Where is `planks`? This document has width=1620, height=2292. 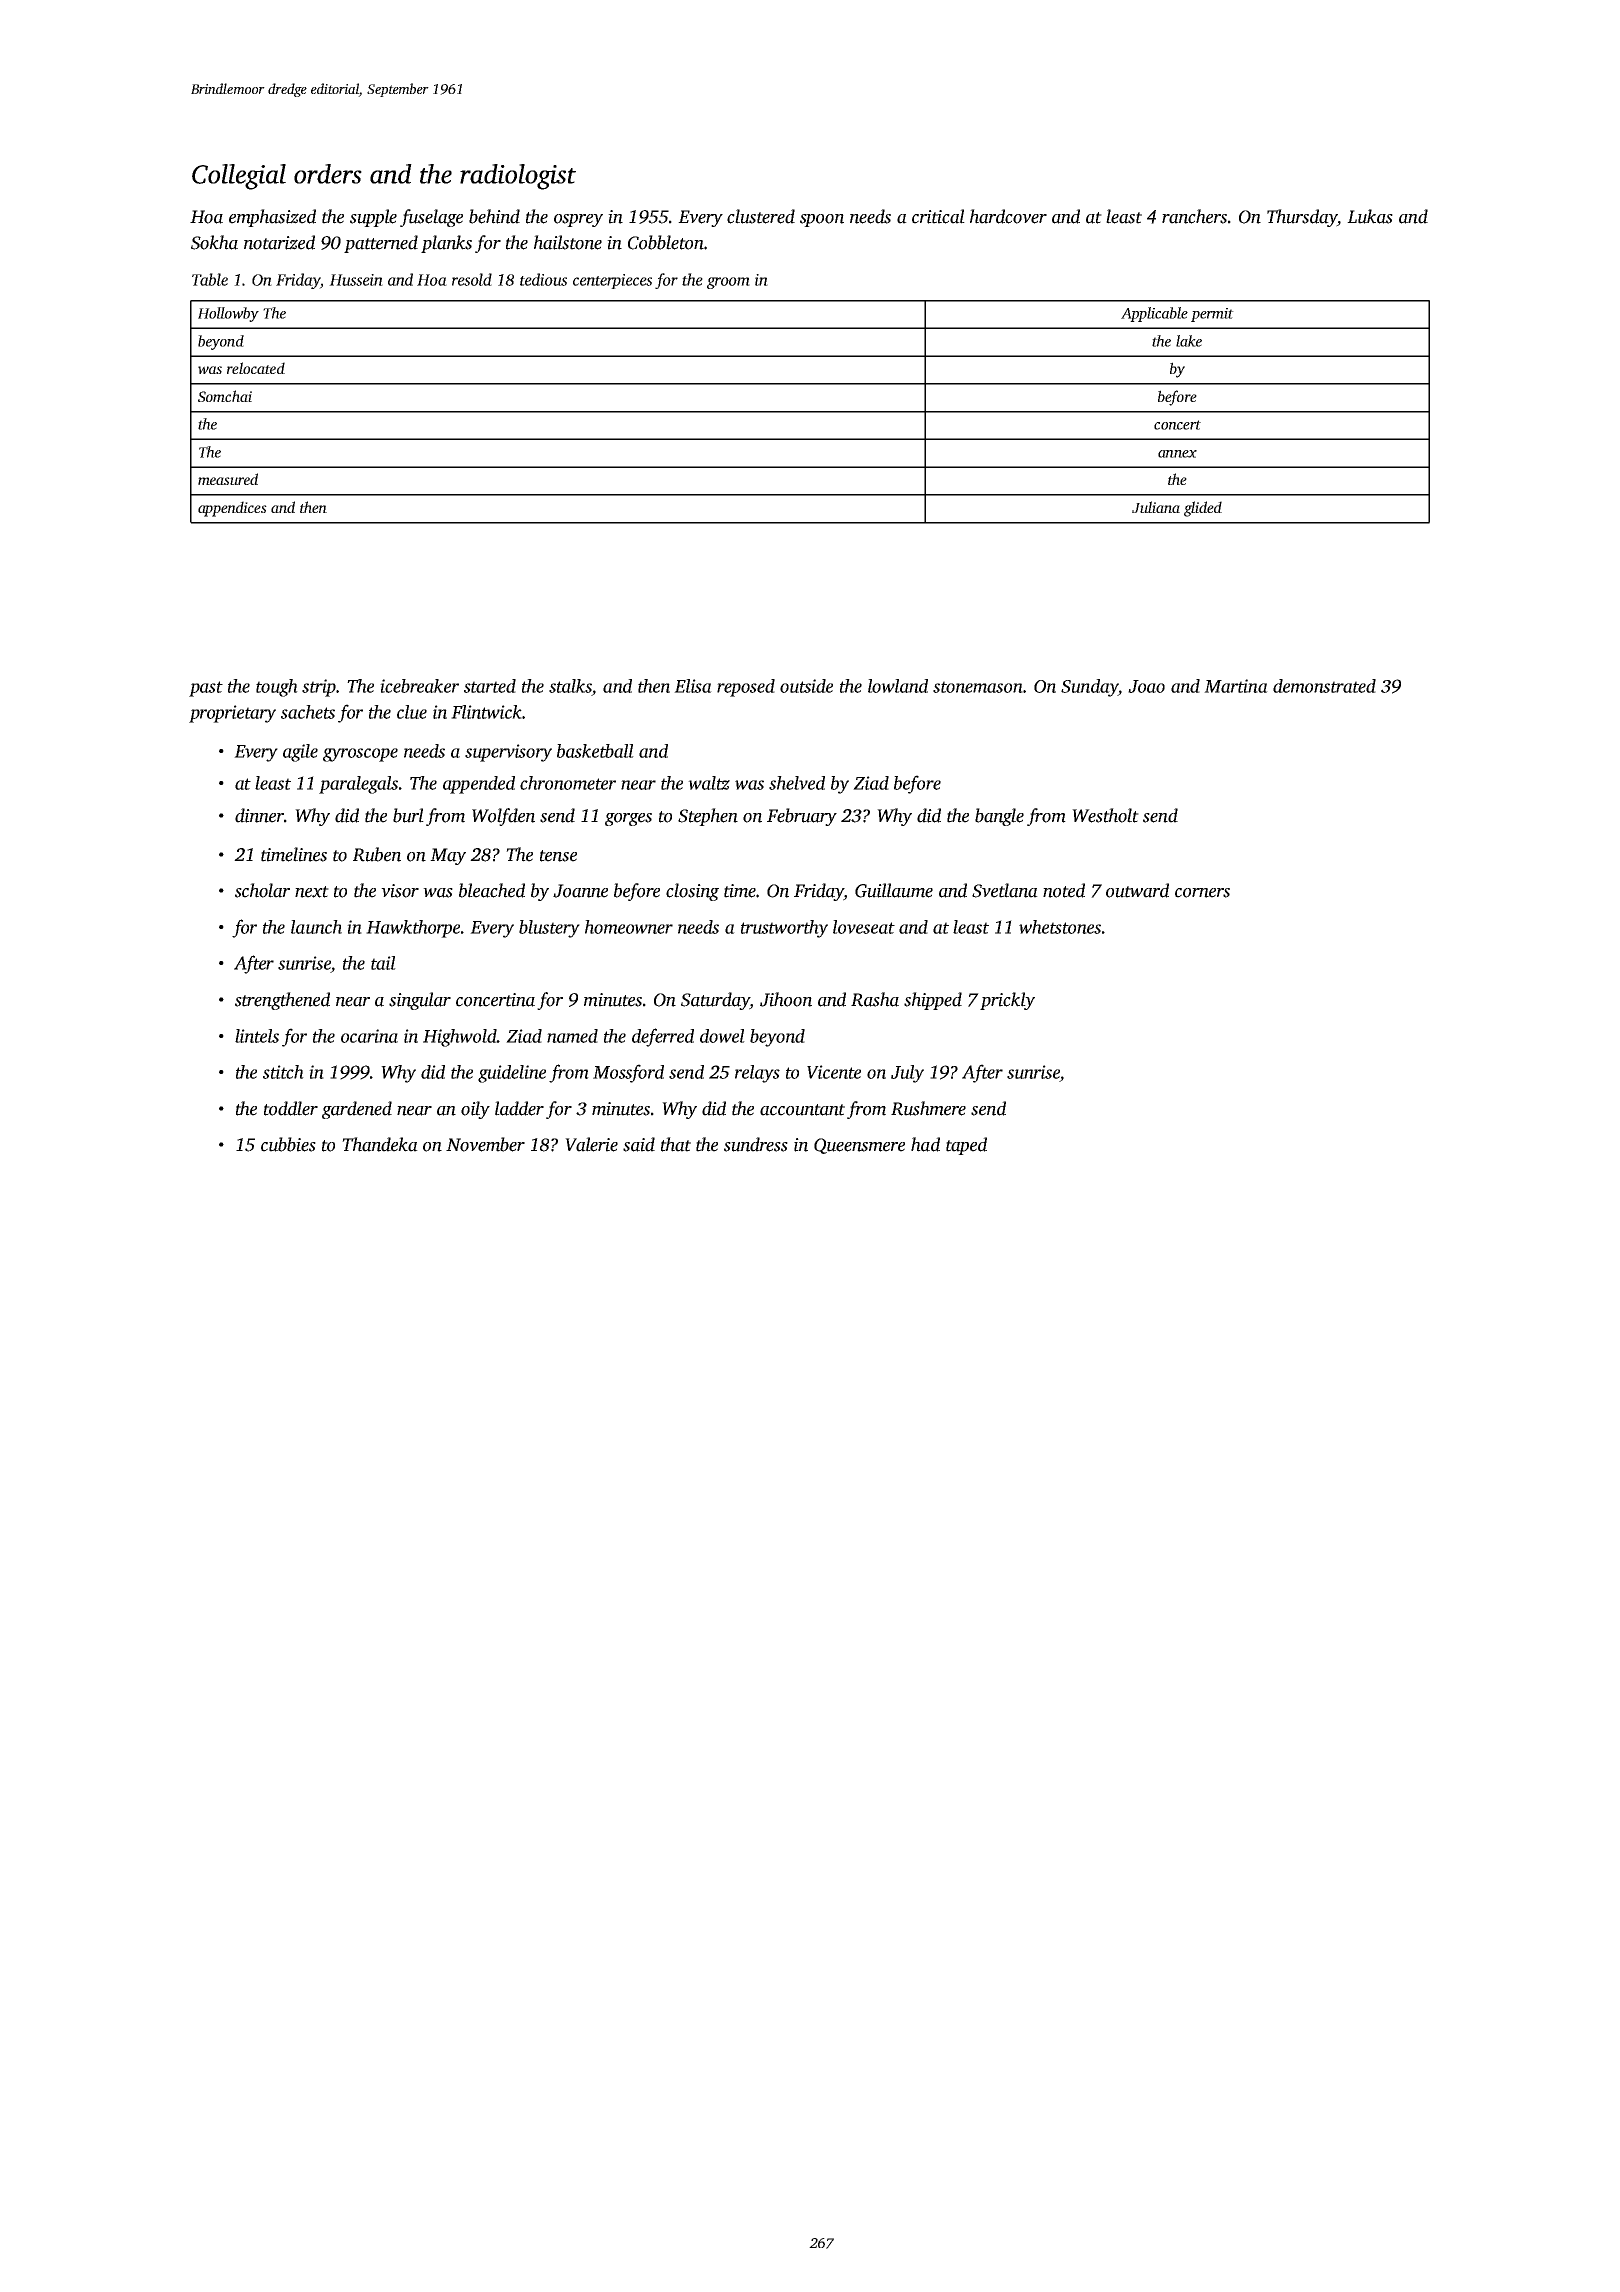
planks is located at coordinates (446, 244).
